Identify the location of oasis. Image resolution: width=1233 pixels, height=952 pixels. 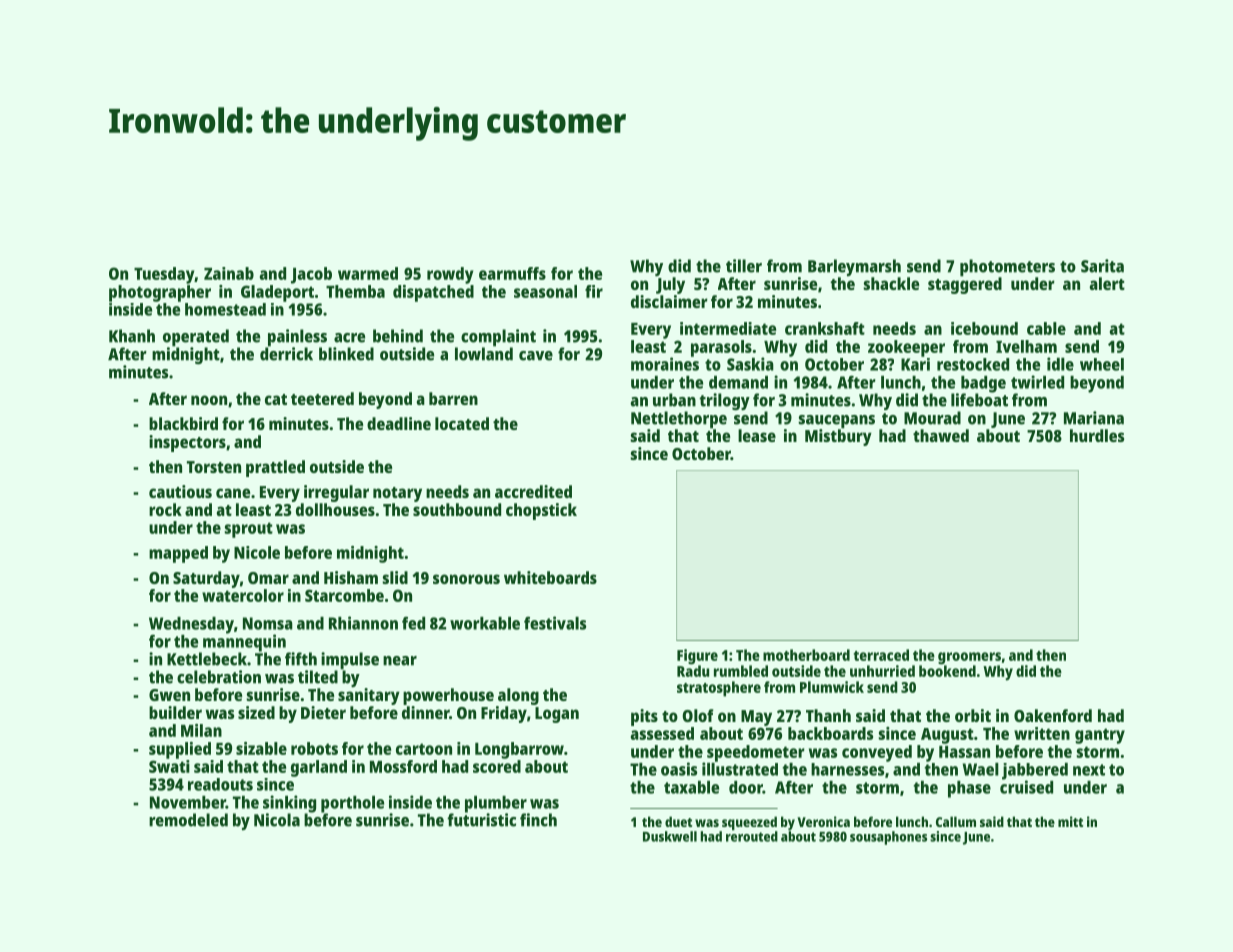
(679, 769).
